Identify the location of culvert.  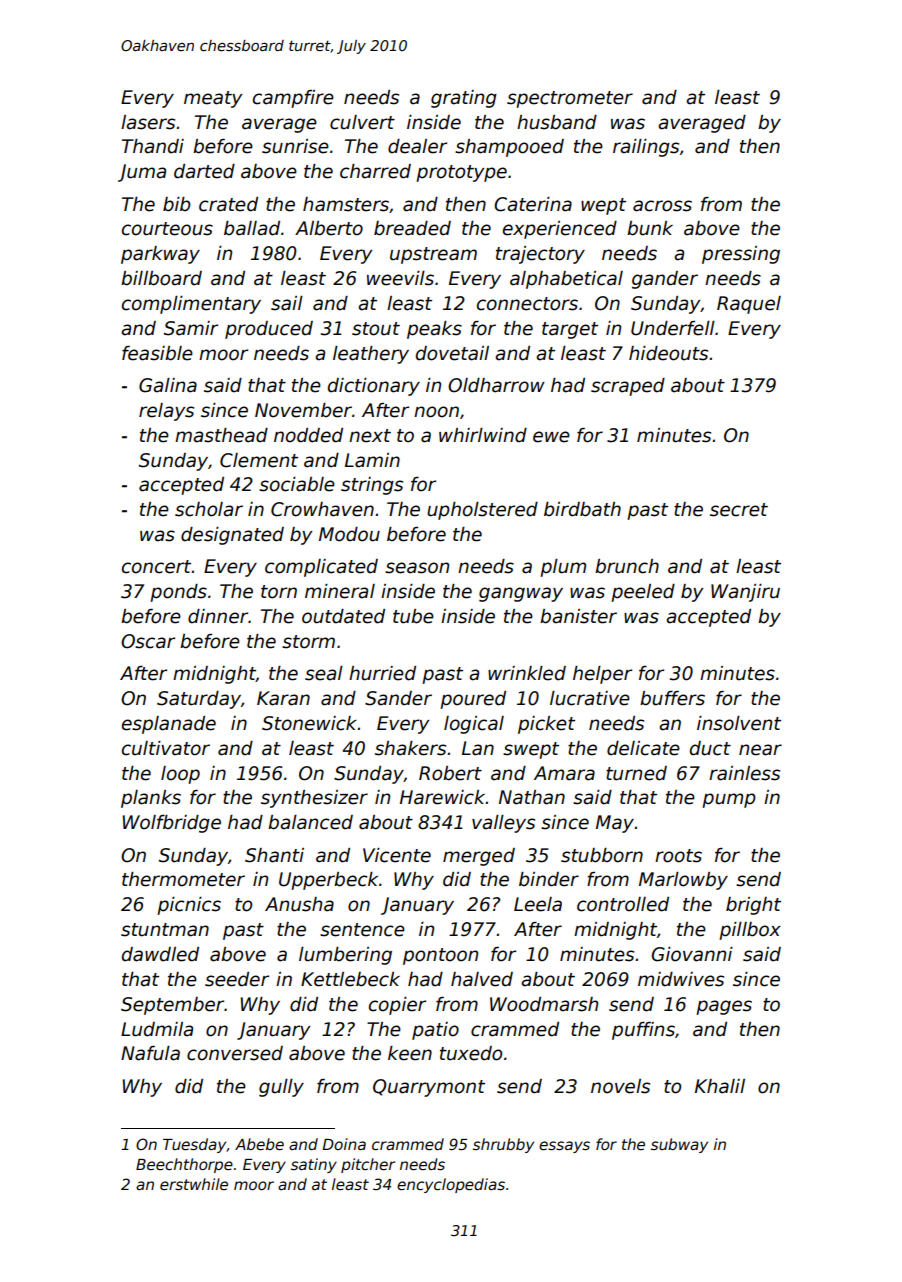
(362, 122).
